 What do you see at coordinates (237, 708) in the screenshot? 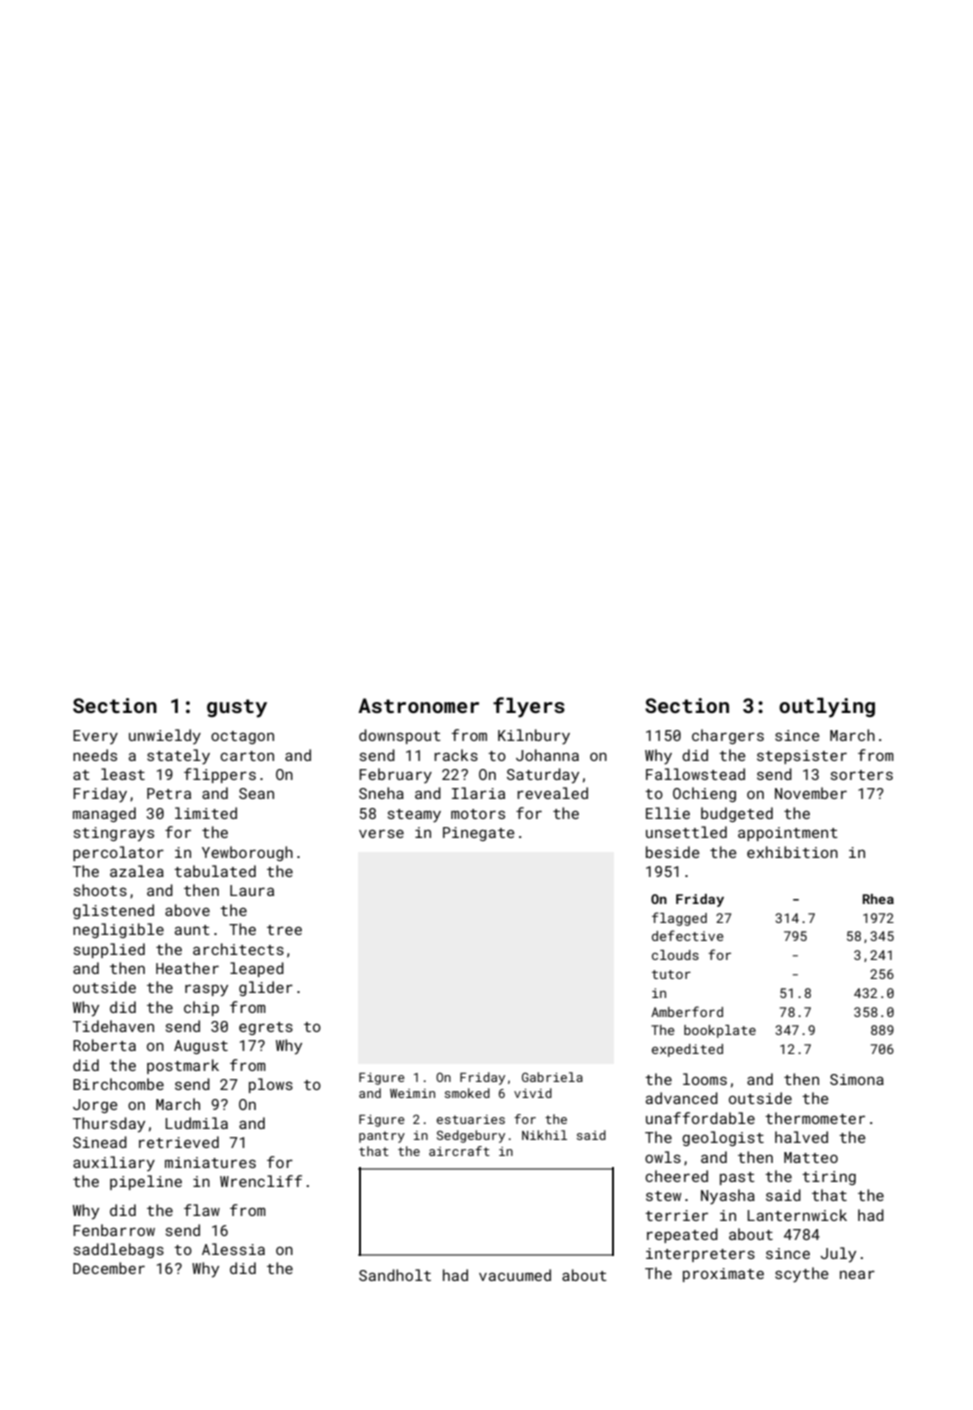
I see `gusty` at bounding box center [237, 708].
